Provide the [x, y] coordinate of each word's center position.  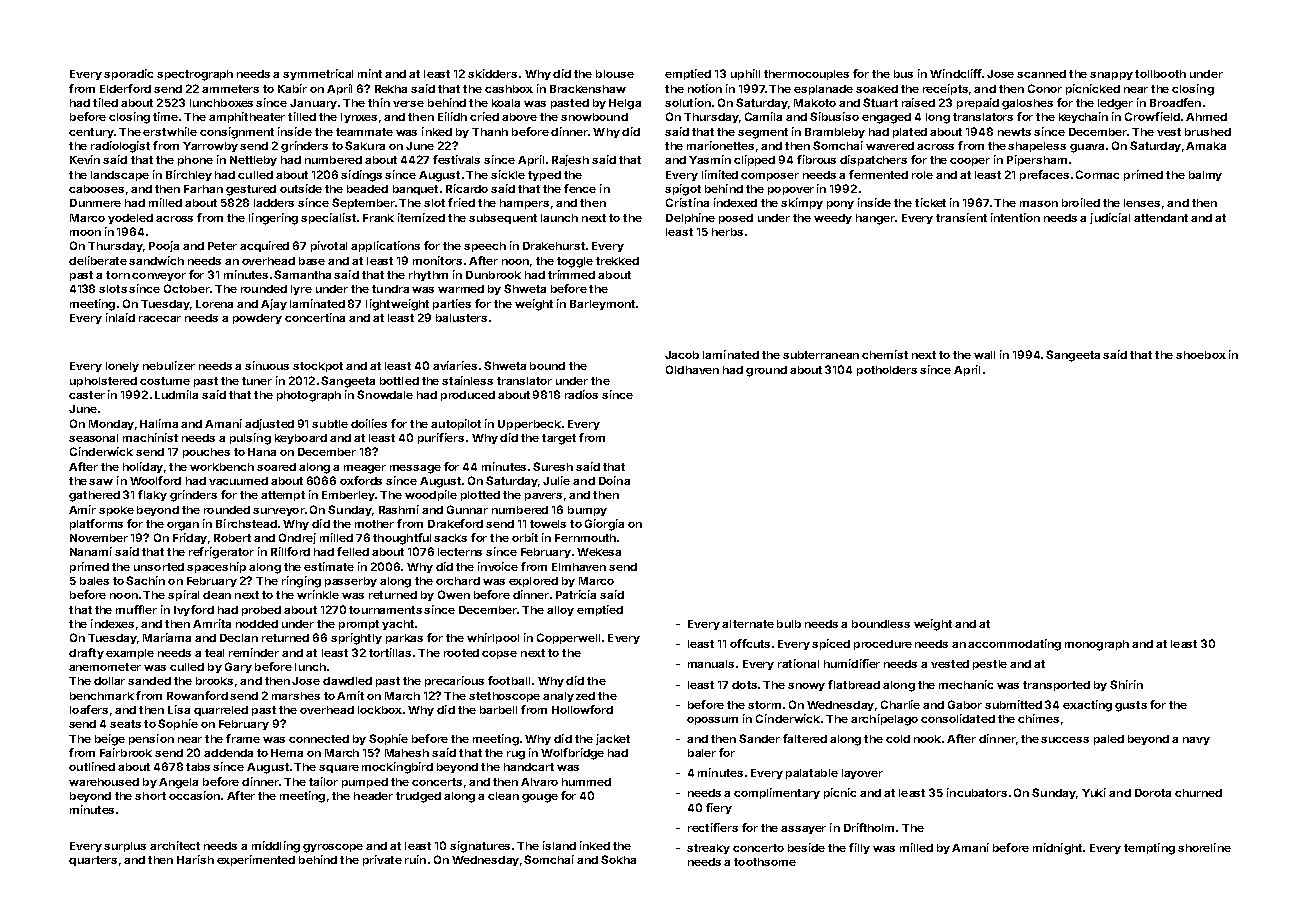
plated [910, 133]
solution [688, 102]
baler [702, 753]
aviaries [455, 365]
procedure [883, 645]
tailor [323, 781]
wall [984, 355]
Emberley [348, 496]
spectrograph [195, 75]
